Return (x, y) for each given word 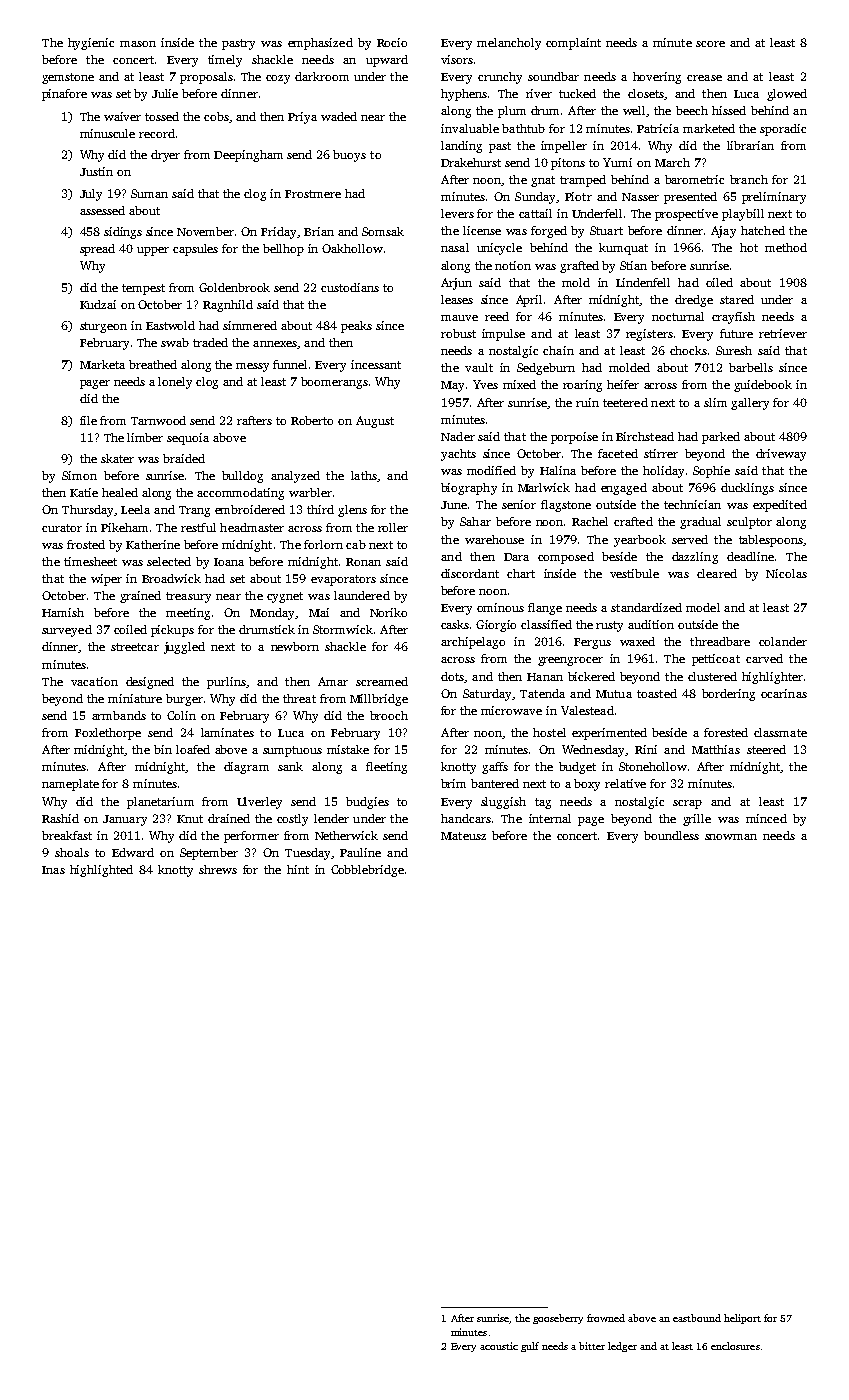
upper (153, 251)
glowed (787, 95)
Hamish (63, 612)
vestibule (634, 573)
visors (457, 59)
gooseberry (558, 1319)
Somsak (383, 231)
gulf (530, 1347)
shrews (218, 869)
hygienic (91, 44)
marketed (709, 128)
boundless (671, 835)
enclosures (735, 1346)
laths (364, 475)
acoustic (499, 1346)
